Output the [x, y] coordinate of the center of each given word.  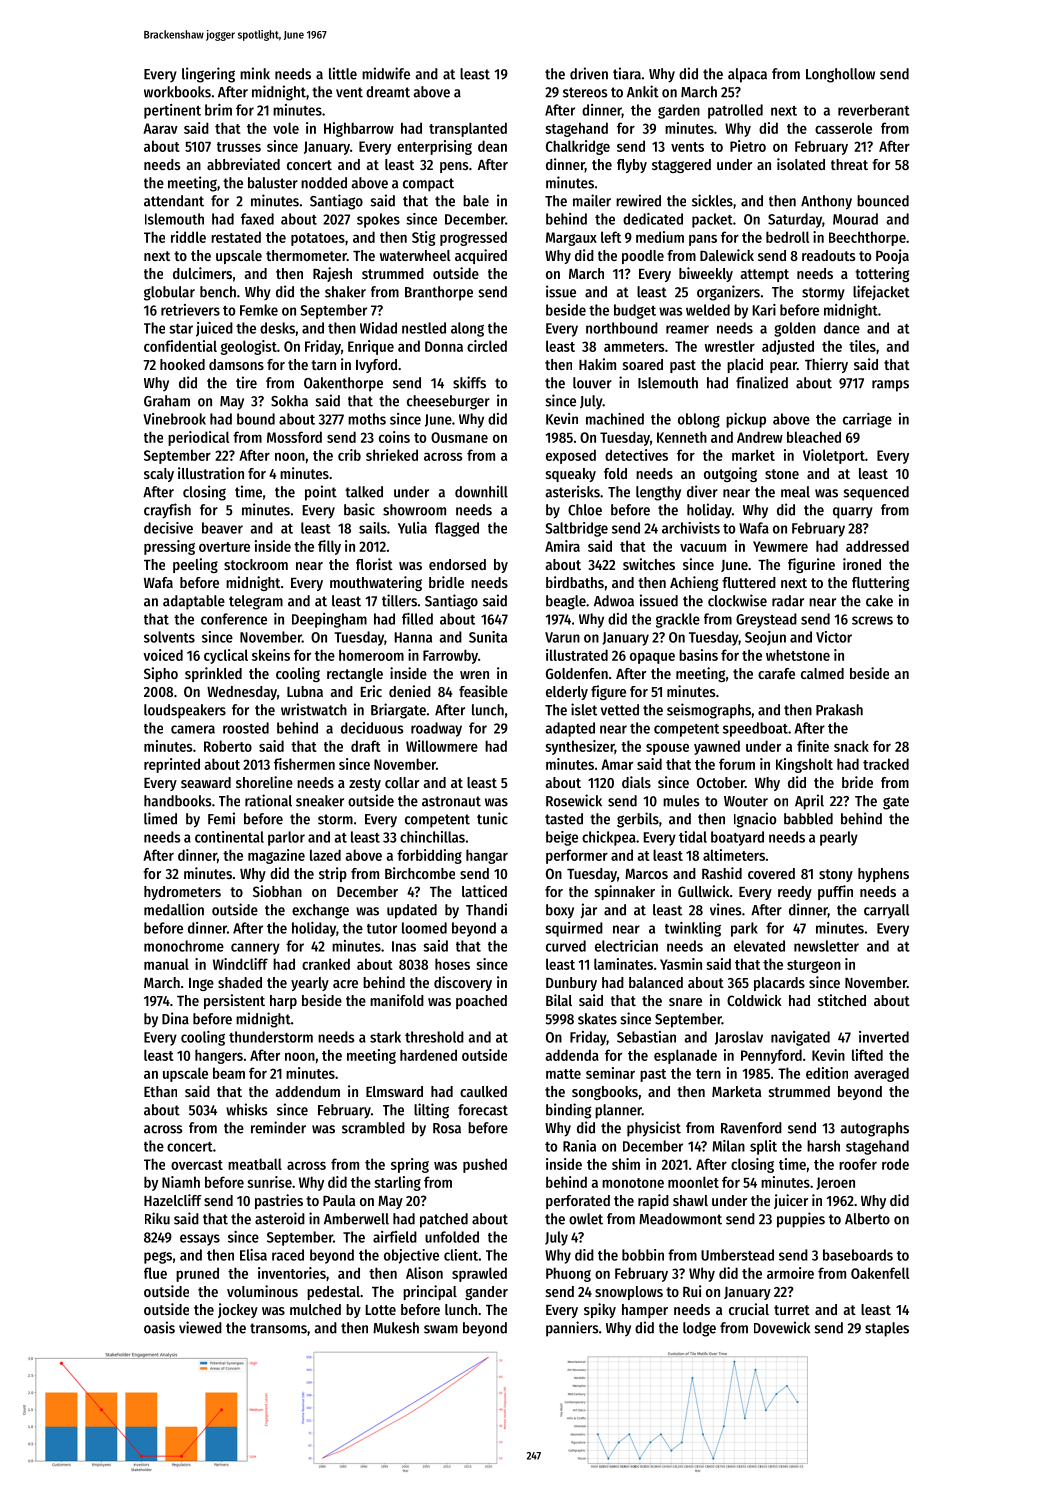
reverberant [874, 110]
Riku [157, 1218]
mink [255, 73]
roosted [246, 728]
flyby [632, 166]
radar [788, 601]
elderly [567, 693]
